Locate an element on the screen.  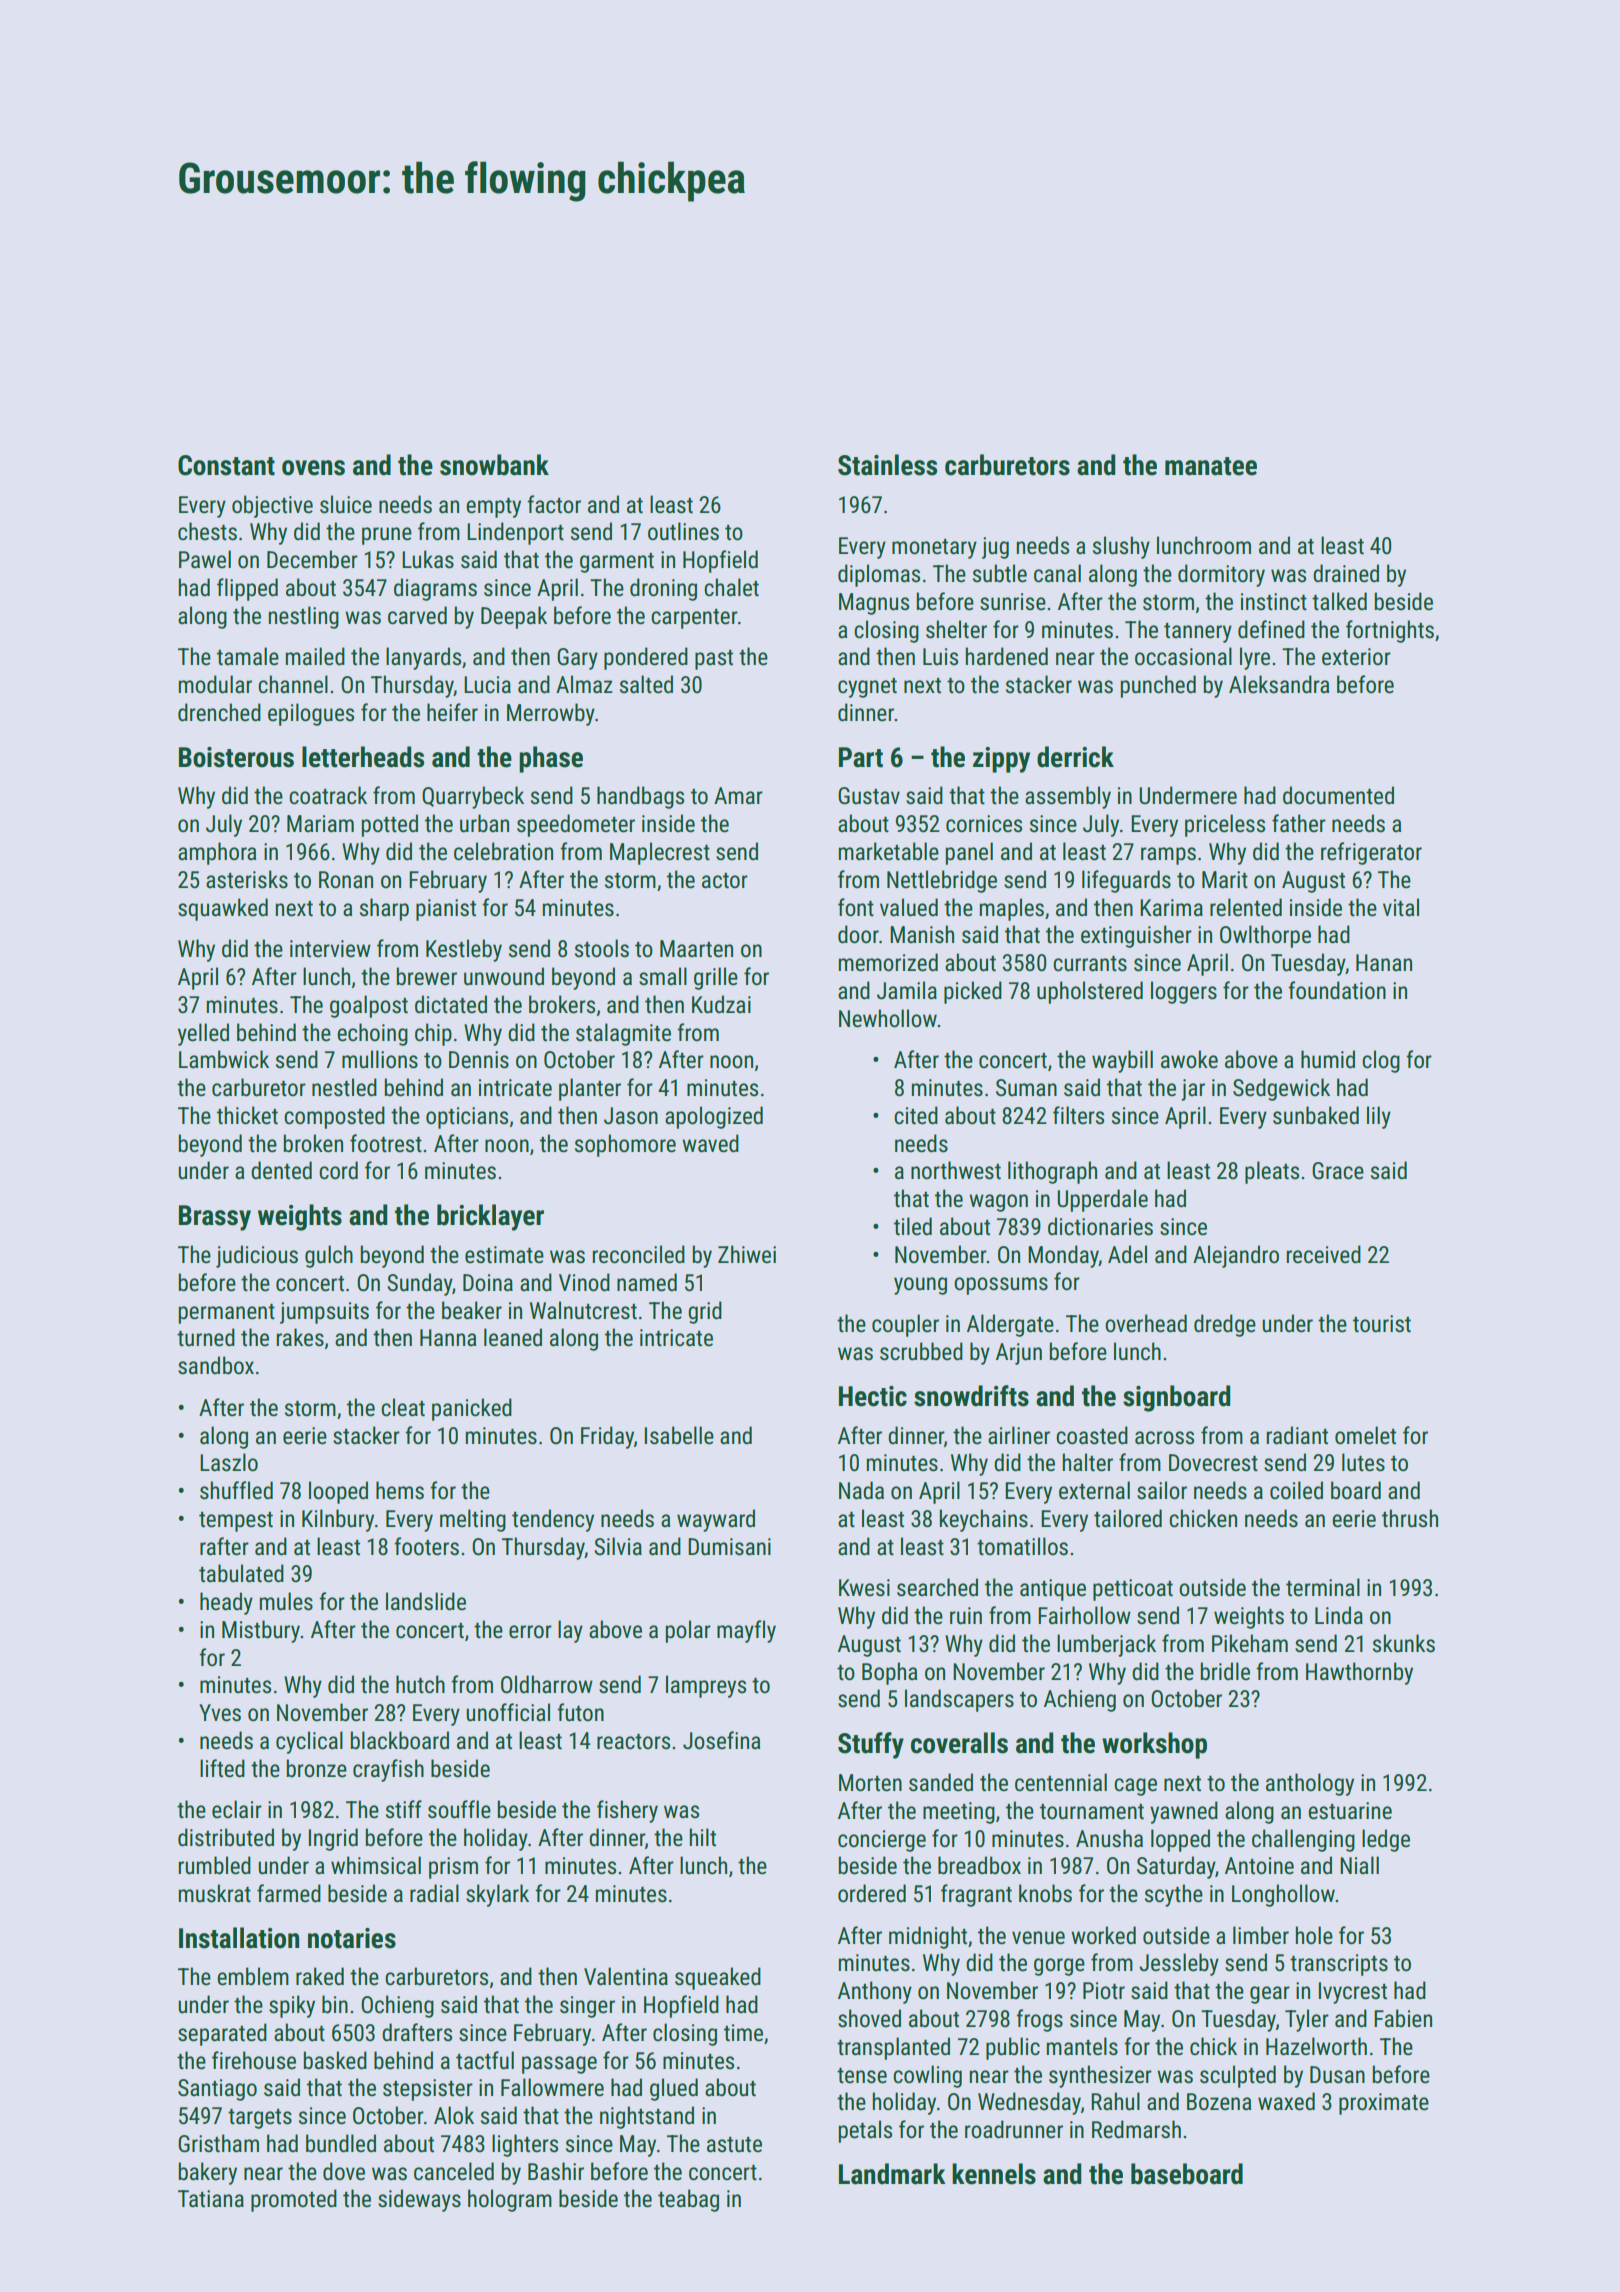
omelet is located at coordinates (1365, 1435).
